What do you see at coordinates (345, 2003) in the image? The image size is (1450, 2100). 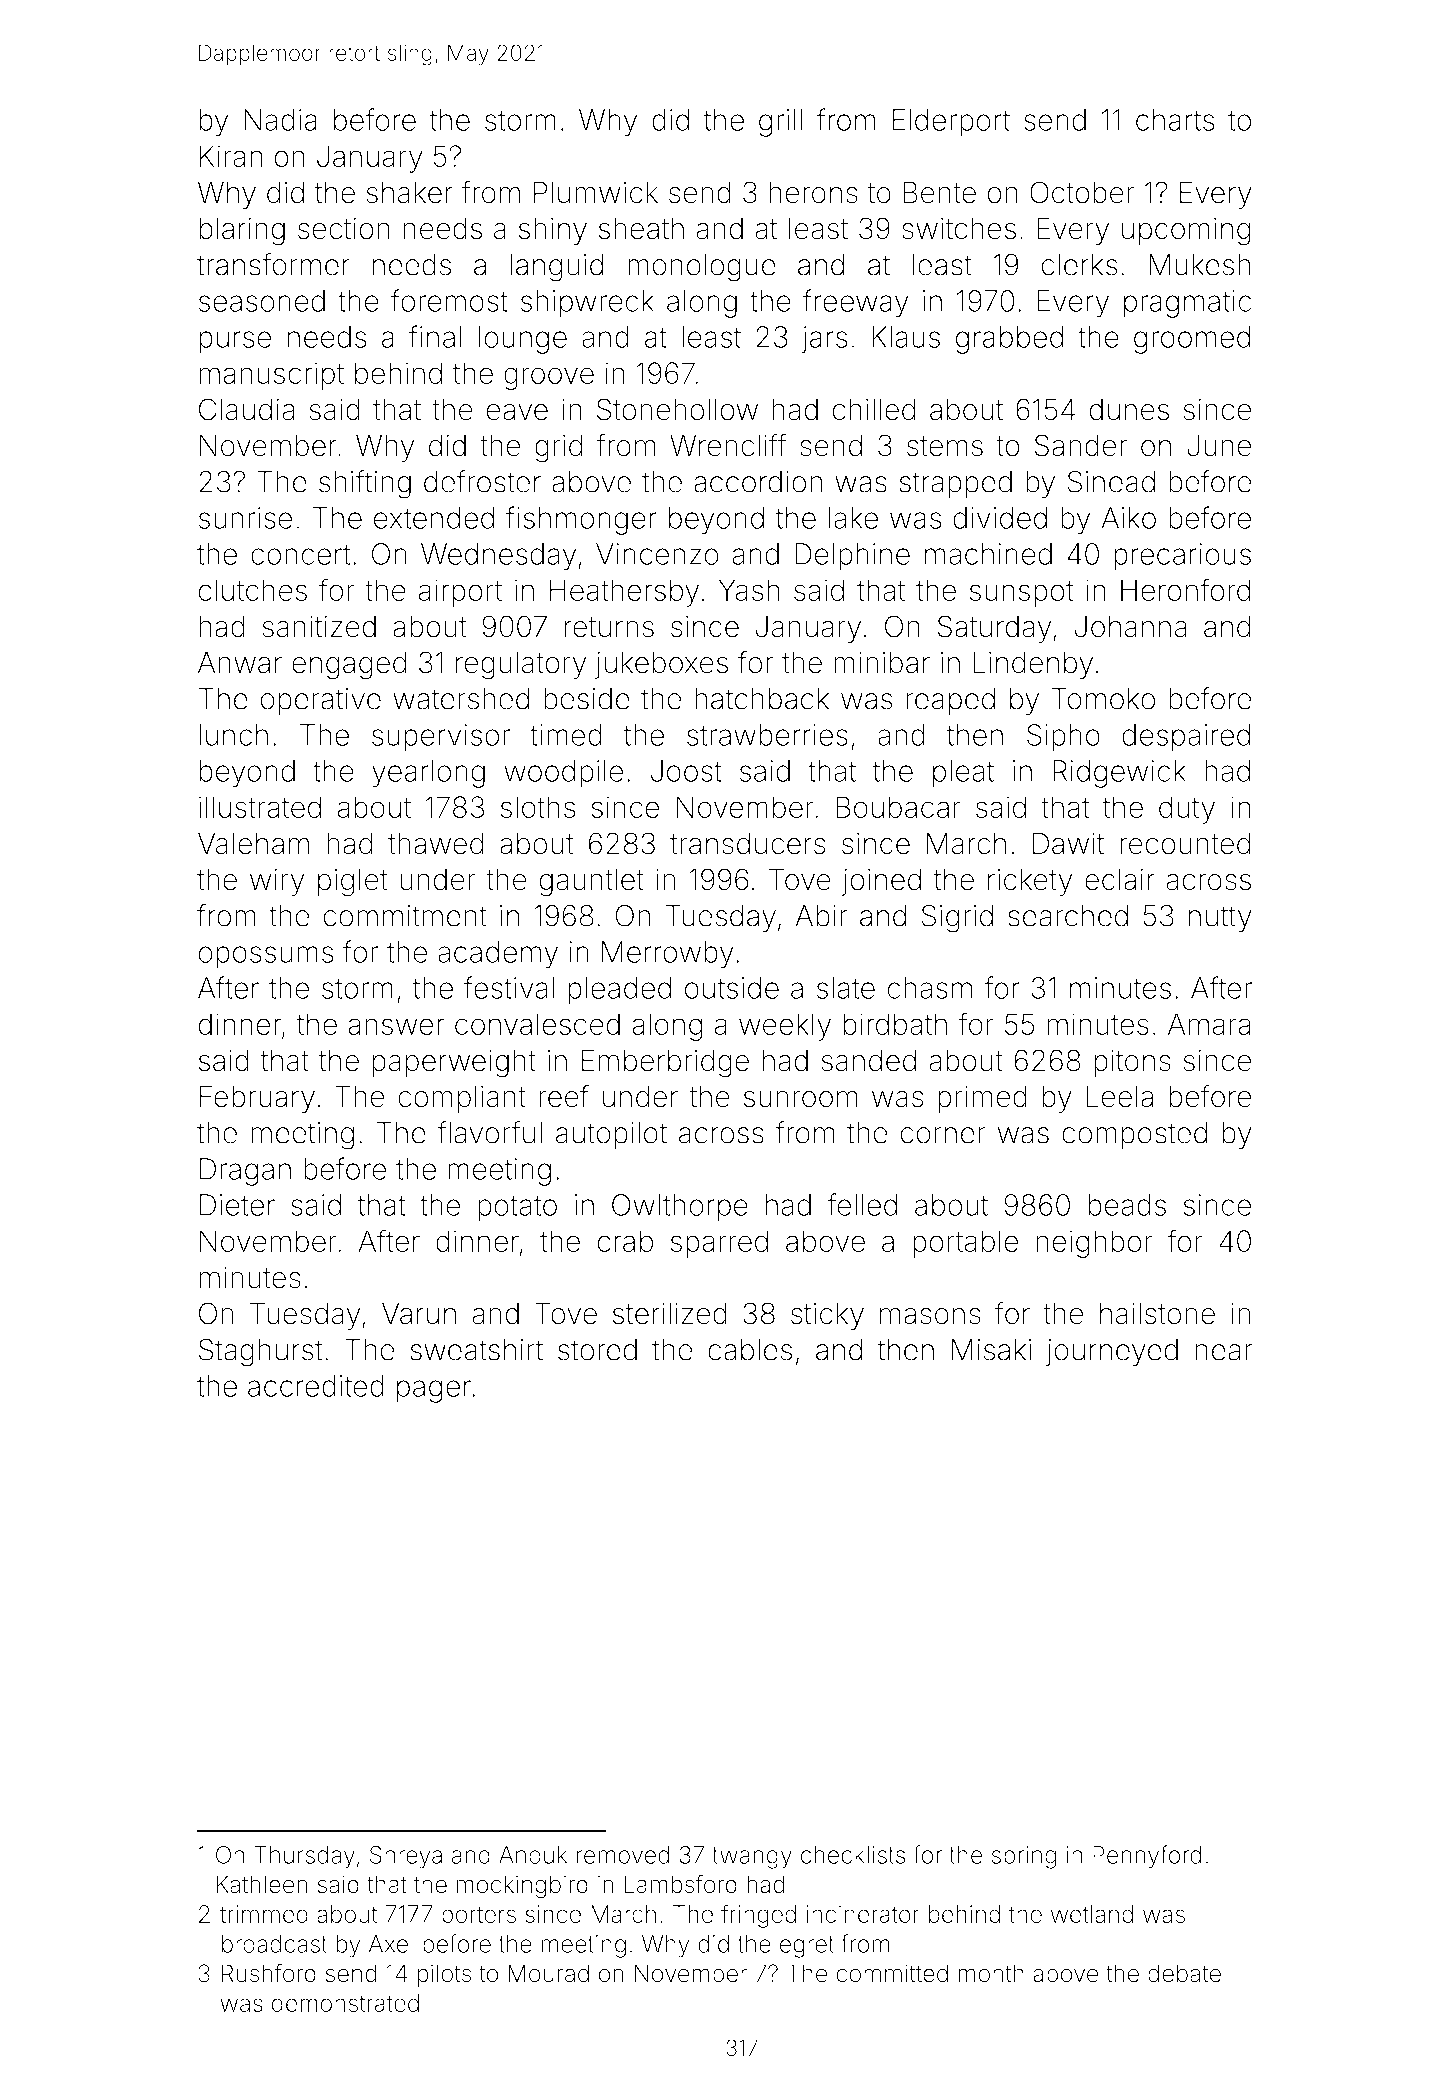 I see `demonstrated` at bounding box center [345, 2003].
